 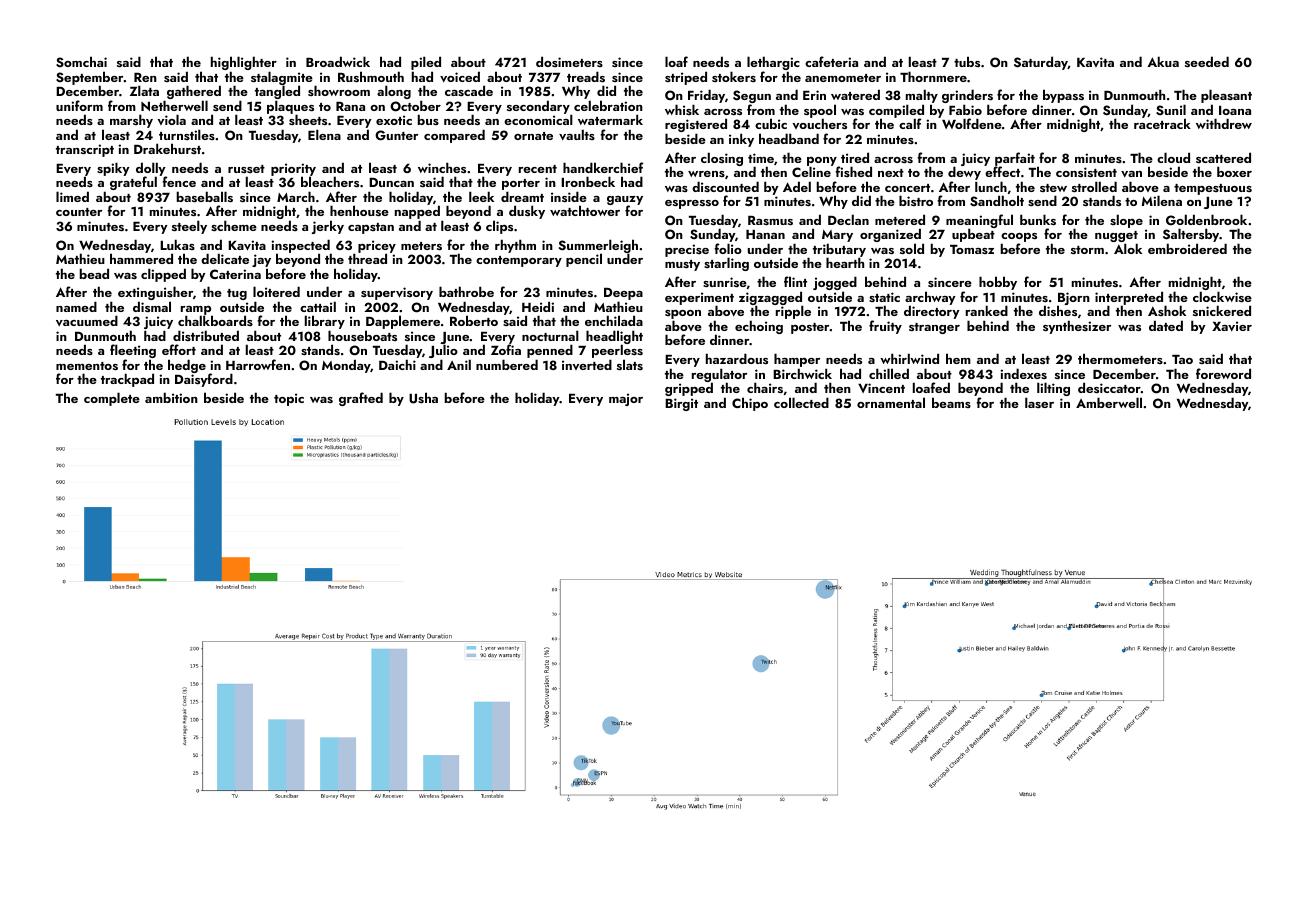 What do you see at coordinates (1131, 174) in the document?
I see `van` at bounding box center [1131, 174].
